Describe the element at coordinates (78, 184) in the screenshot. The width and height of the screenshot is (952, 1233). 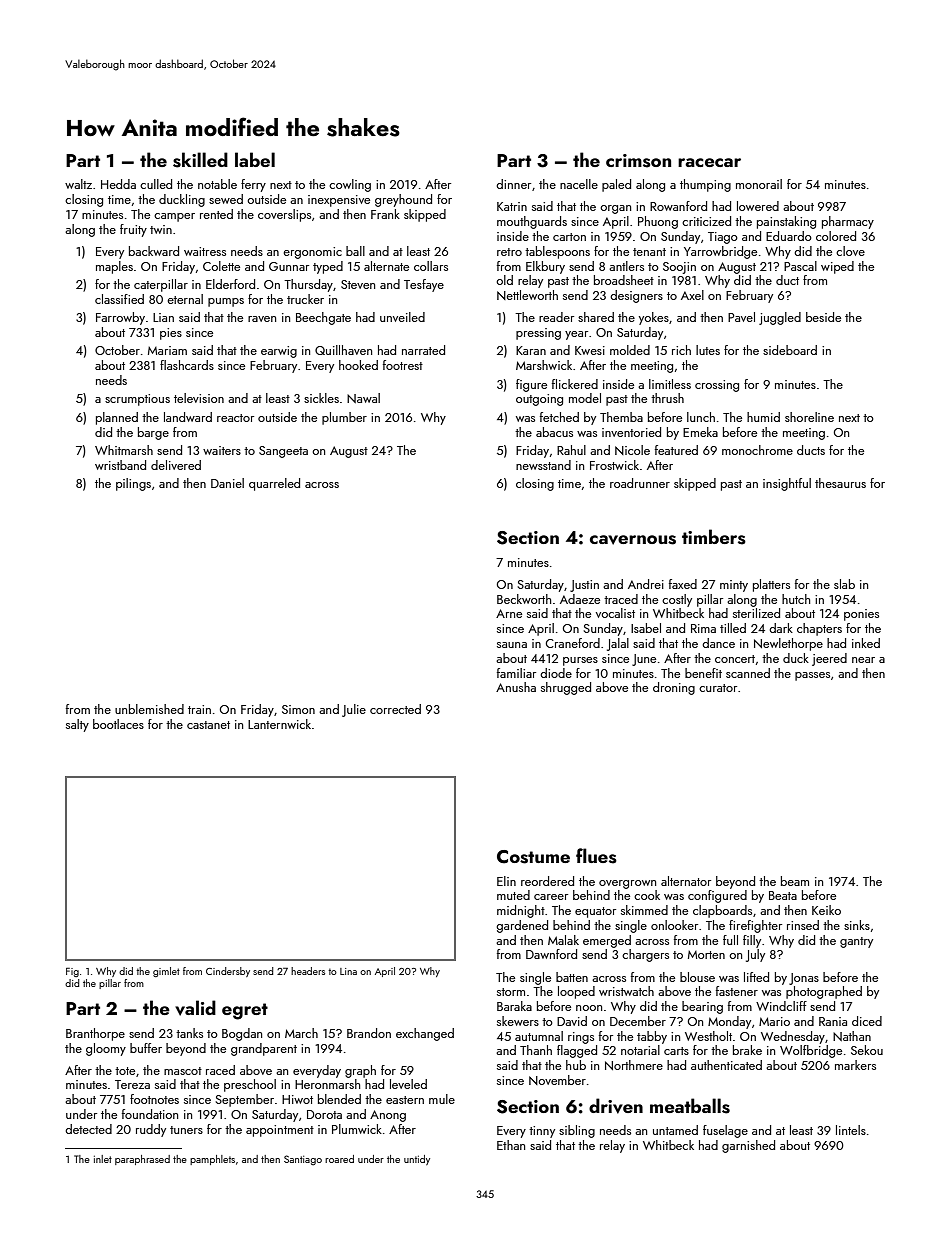
I see `waltz` at that location.
